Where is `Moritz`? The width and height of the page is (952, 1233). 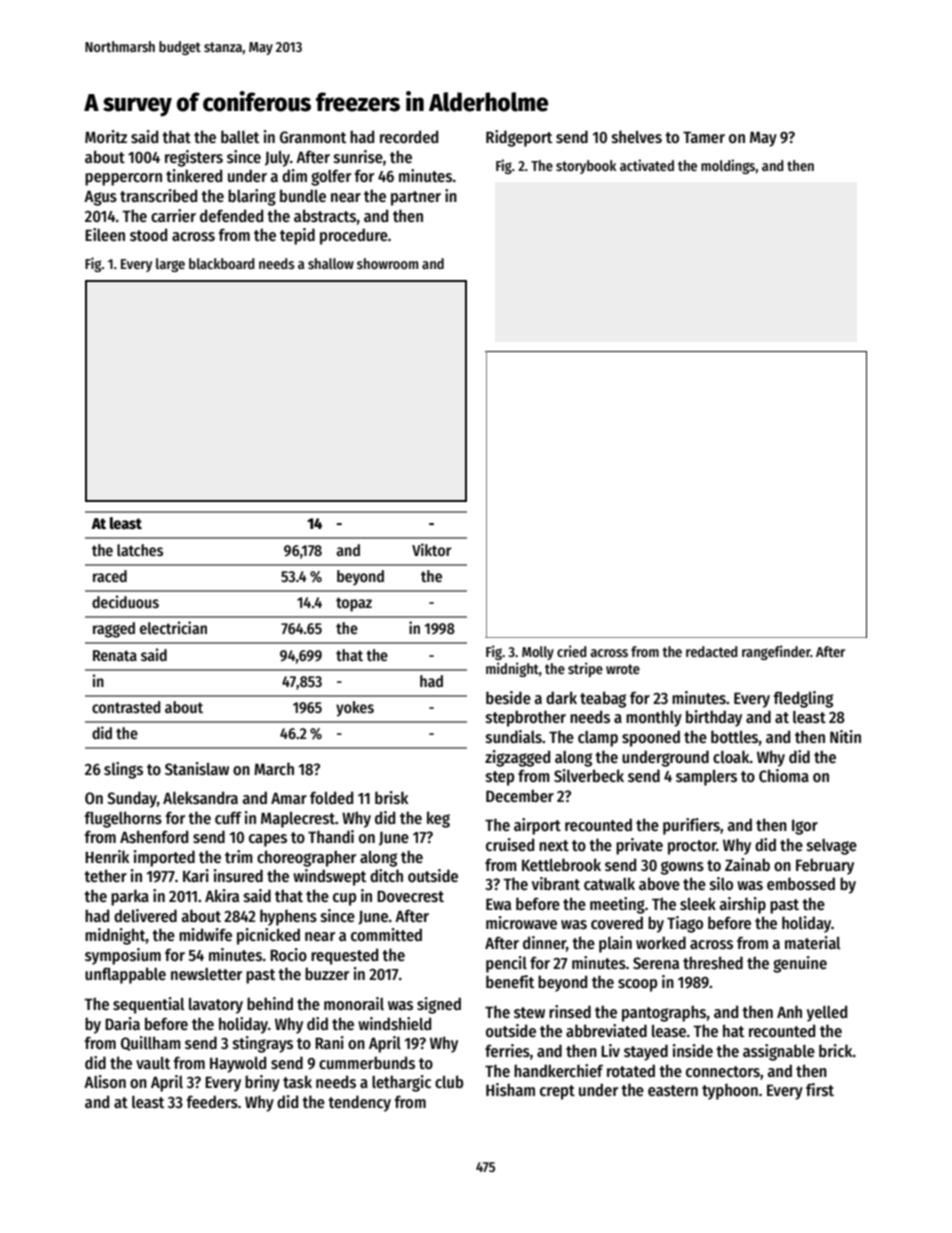 Moritz is located at coordinates (106, 136).
